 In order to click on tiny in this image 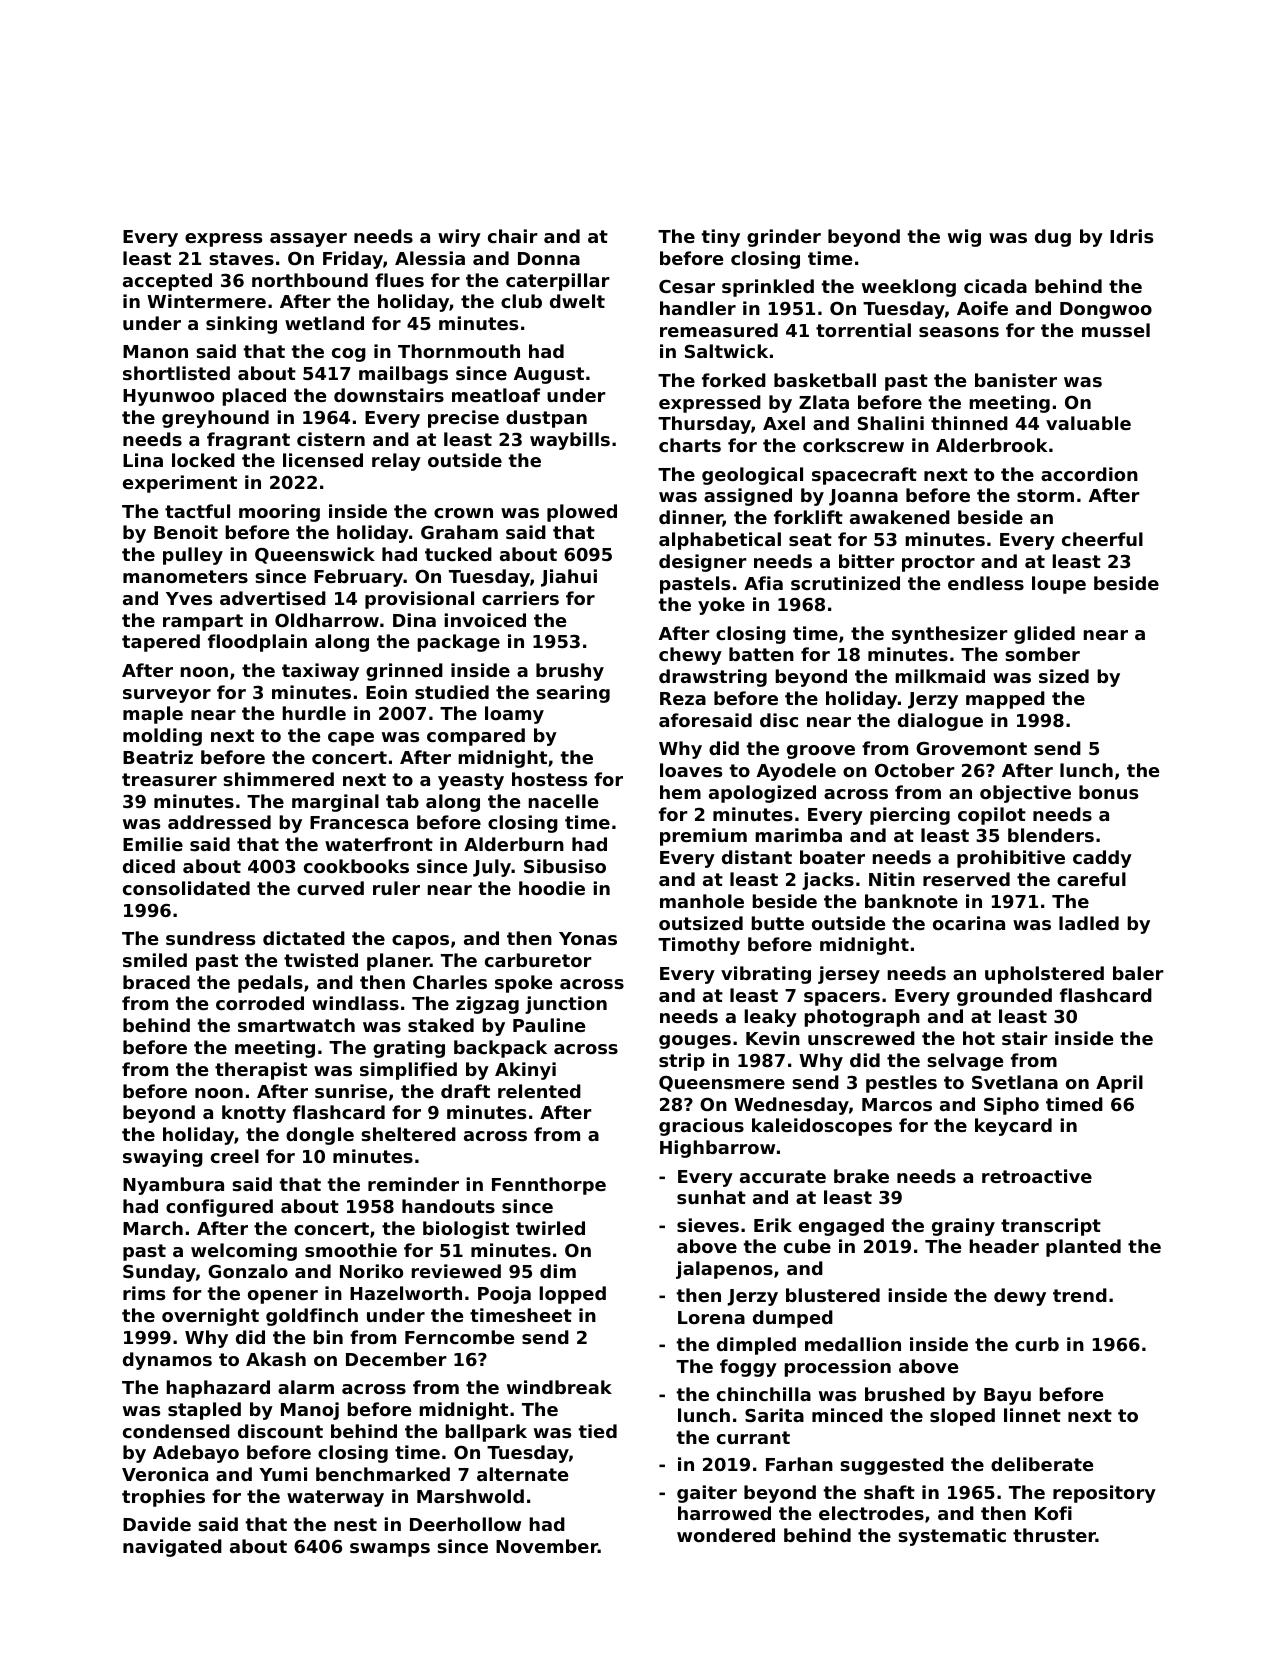, I will do `click(720, 238)`.
